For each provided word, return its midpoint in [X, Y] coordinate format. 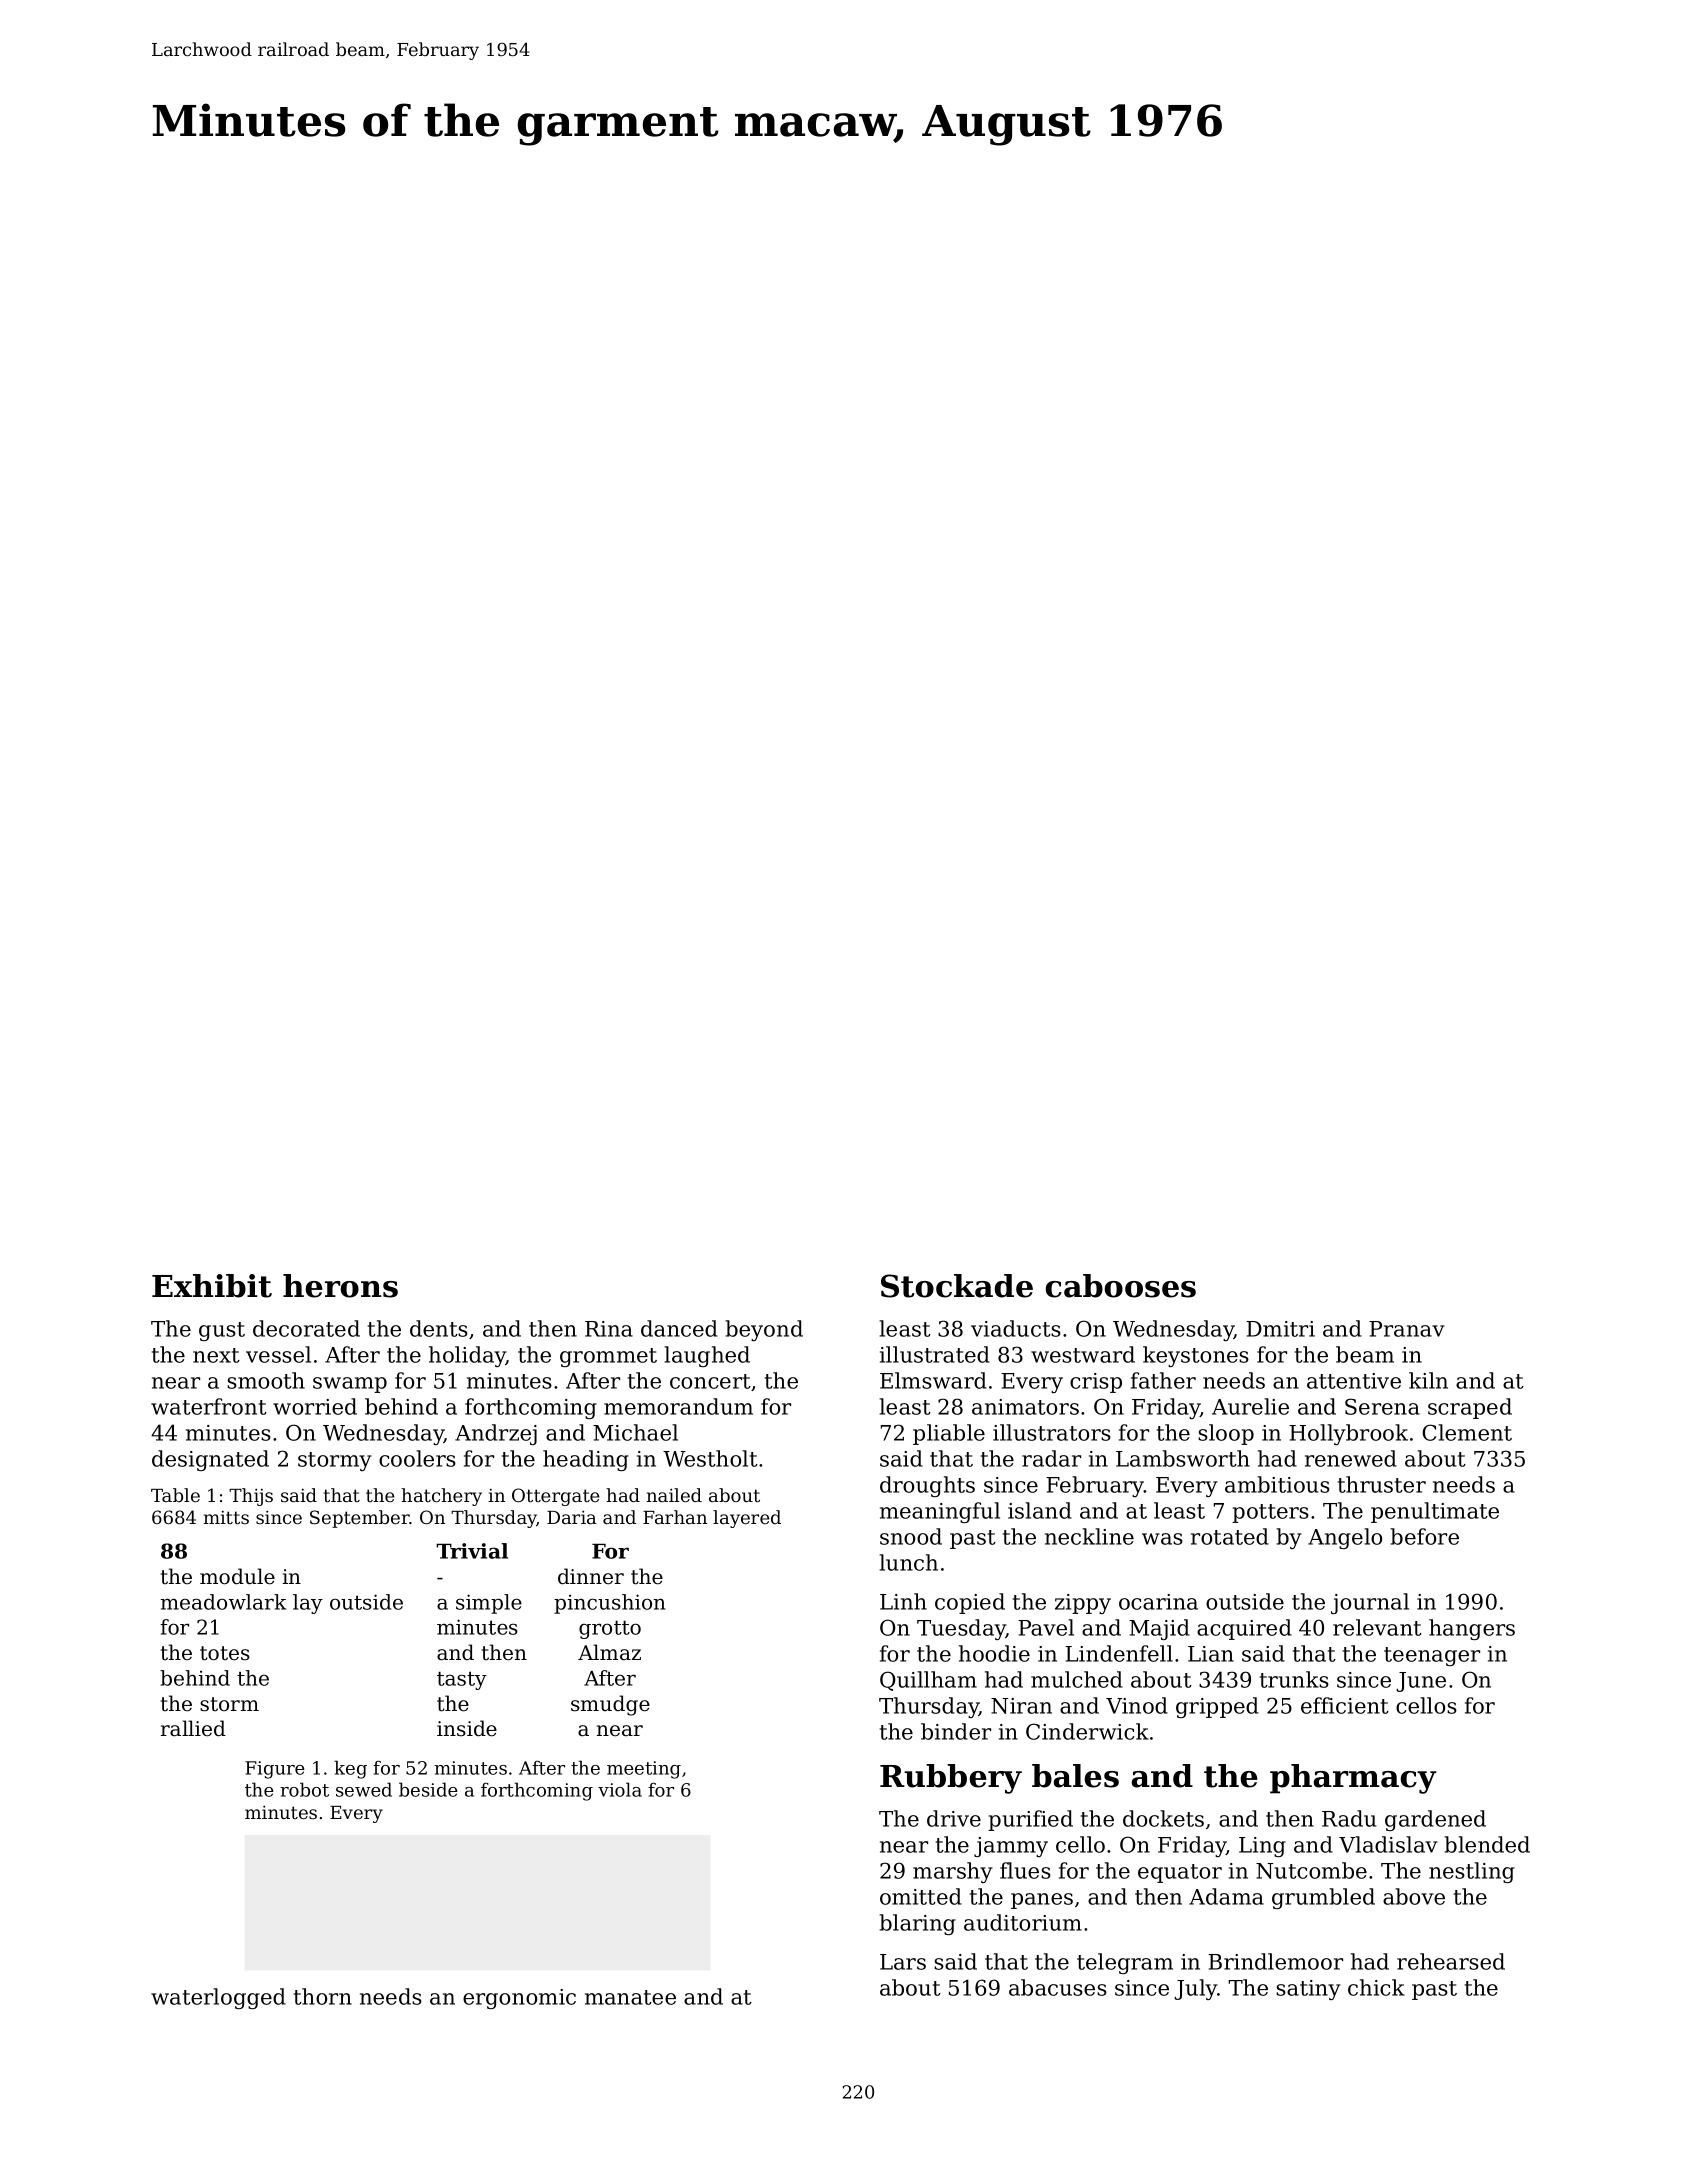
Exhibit [212, 1286]
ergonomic [519, 1999]
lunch [908, 1562]
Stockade [957, 1286]
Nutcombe [1311, 1870]
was [1162, 1539]
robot [304, 1789]
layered [747, 1519]
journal [1370, 1603]
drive [954, 1818]
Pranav [1407, 1329]
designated [210, 1460]
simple [489, 1604]
